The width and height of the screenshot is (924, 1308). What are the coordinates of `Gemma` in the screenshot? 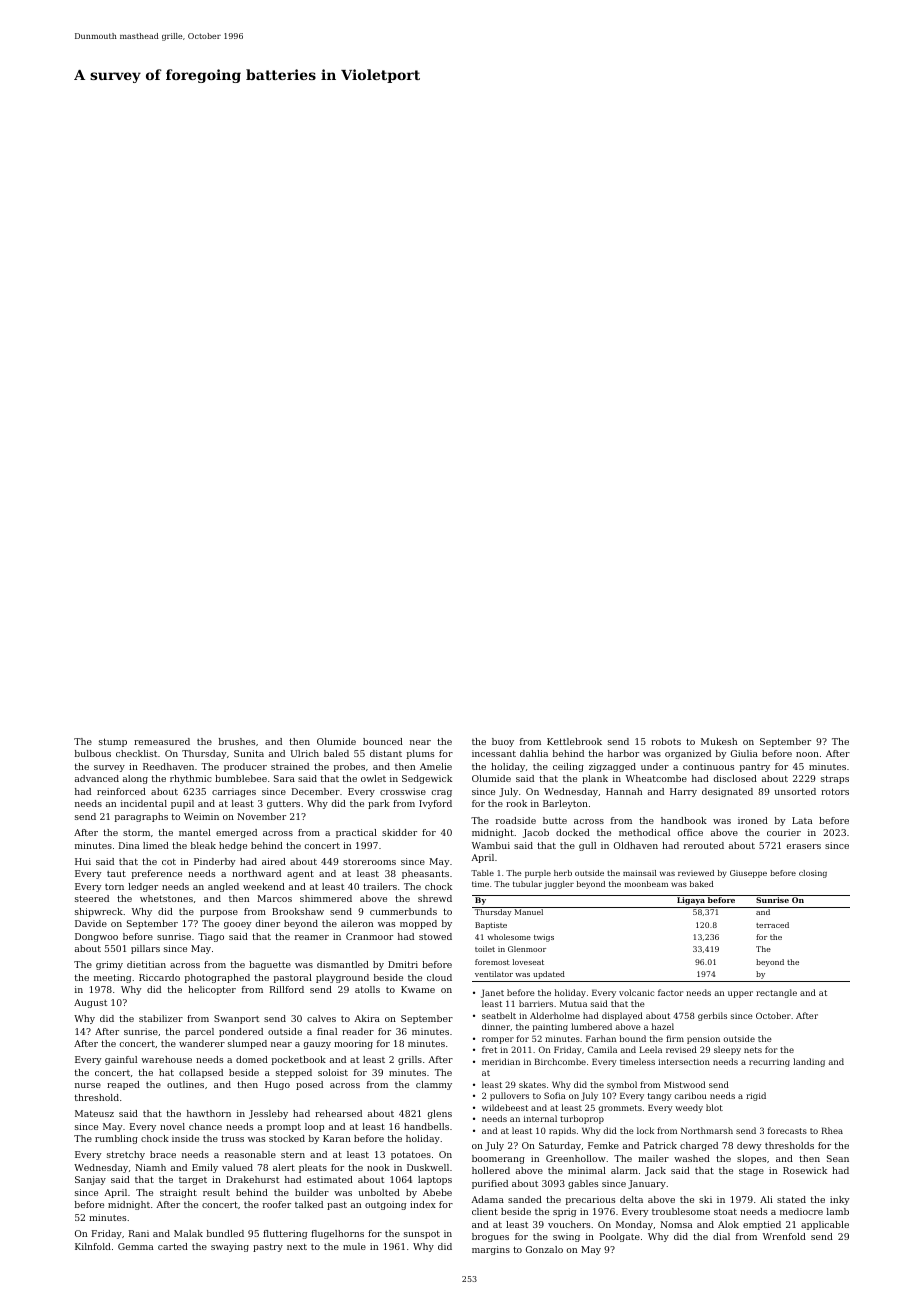 It's located at (136, 1246).
